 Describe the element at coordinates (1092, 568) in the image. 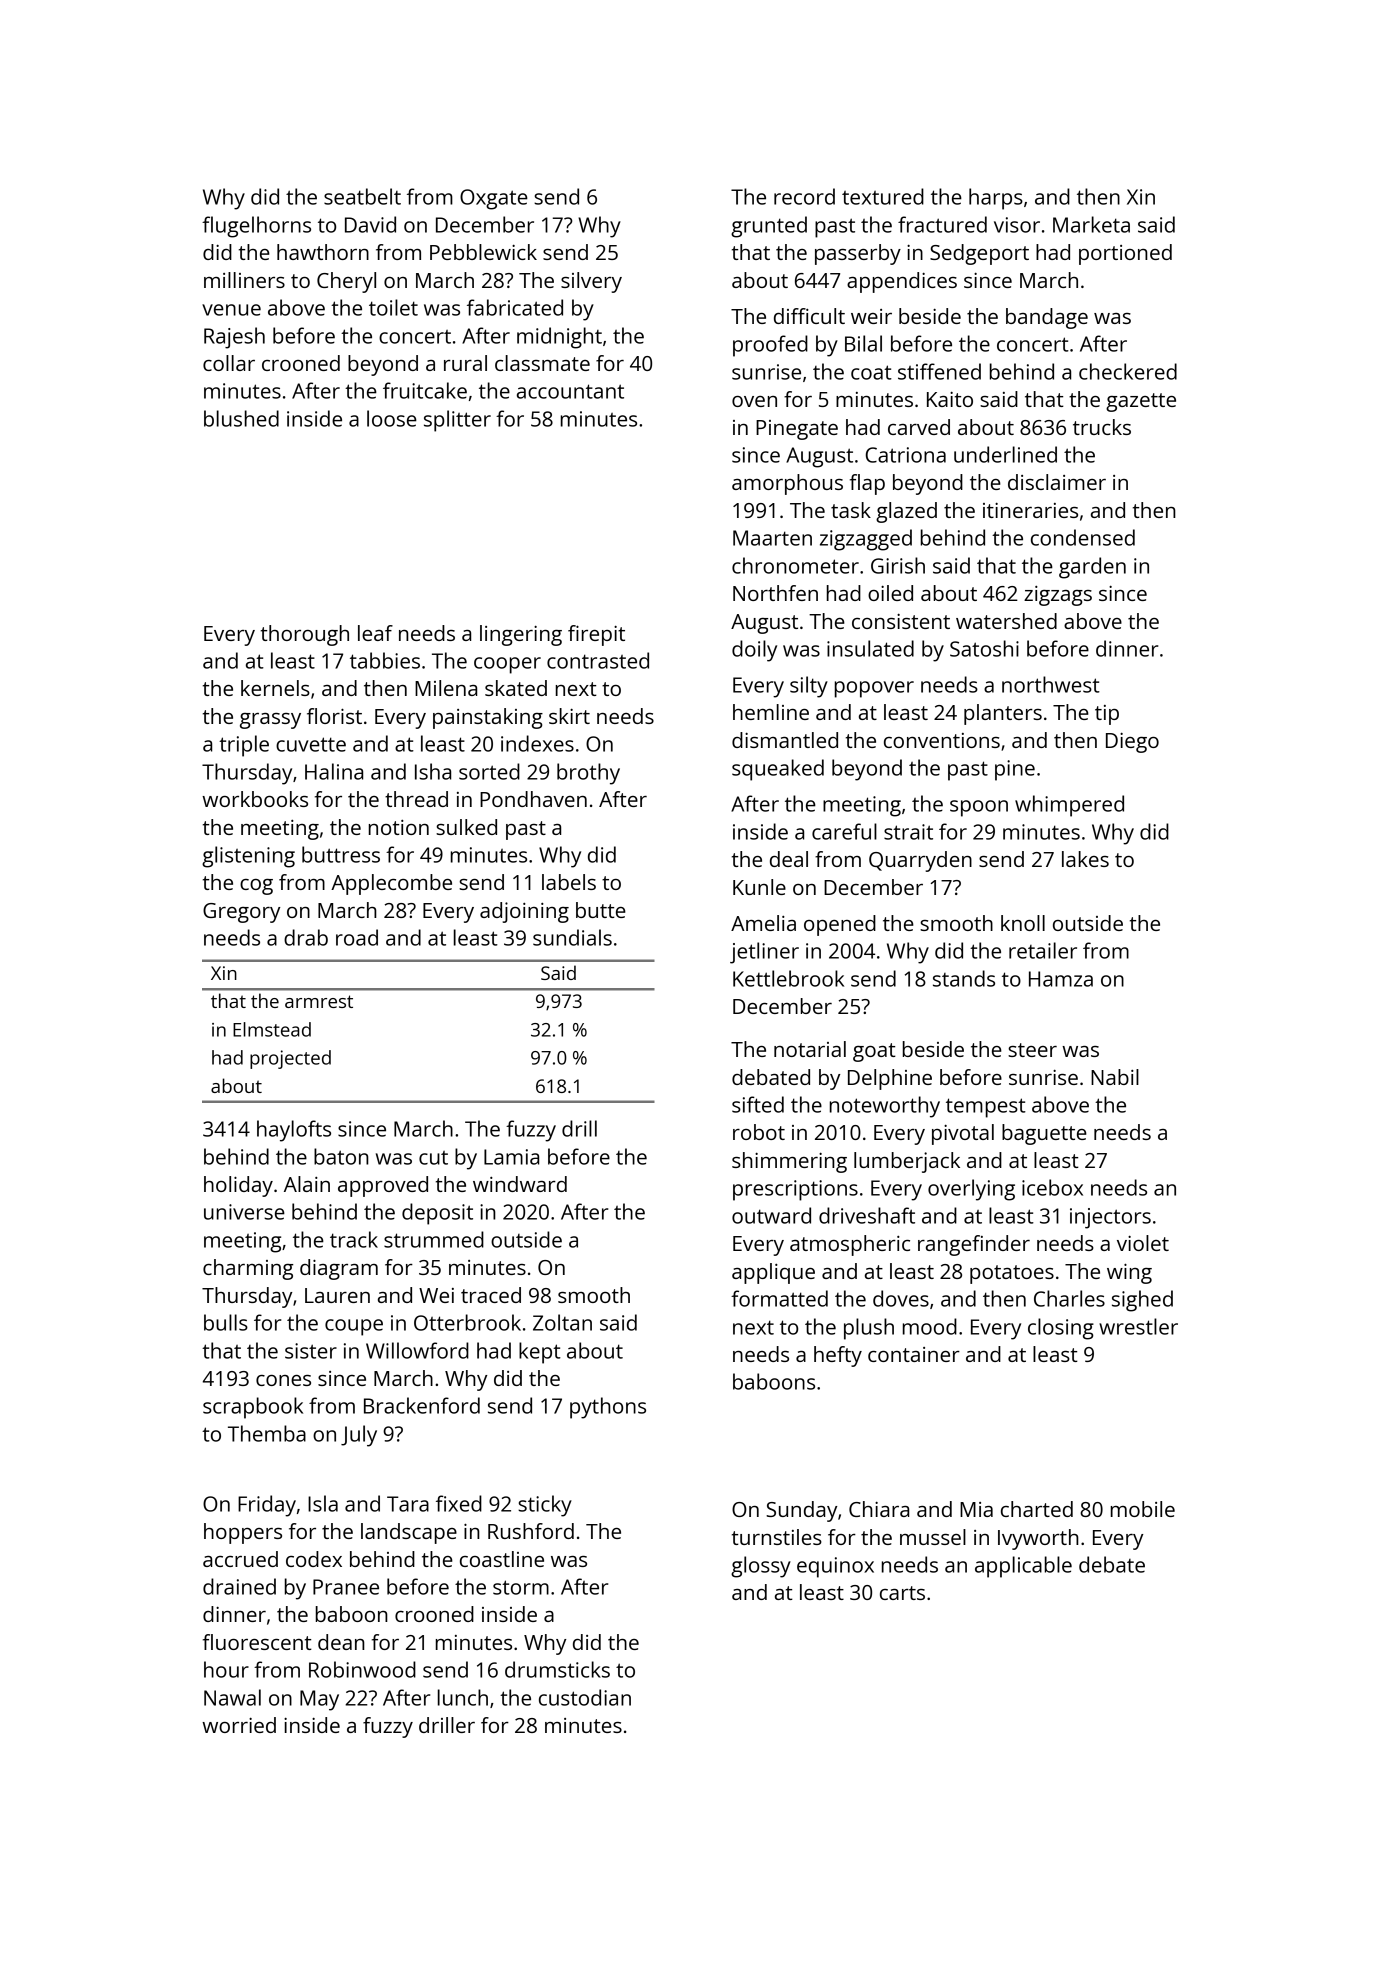

I see `garden` at that location.
